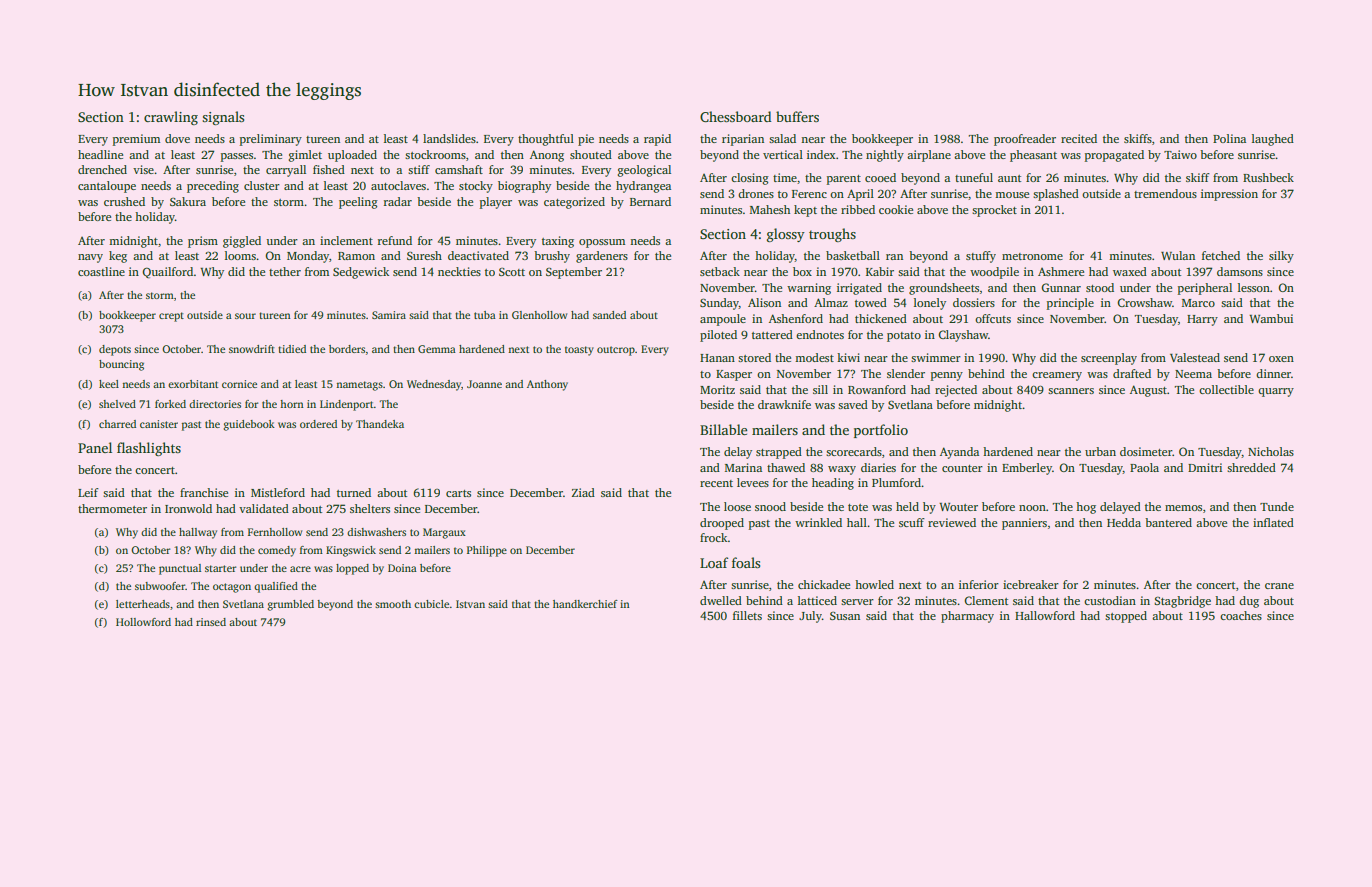 Image resolution: width=1372 pixels, height=887 pixels. Describe the element at coordinates (180, 569) in the document. I see `punctual` at that location.
